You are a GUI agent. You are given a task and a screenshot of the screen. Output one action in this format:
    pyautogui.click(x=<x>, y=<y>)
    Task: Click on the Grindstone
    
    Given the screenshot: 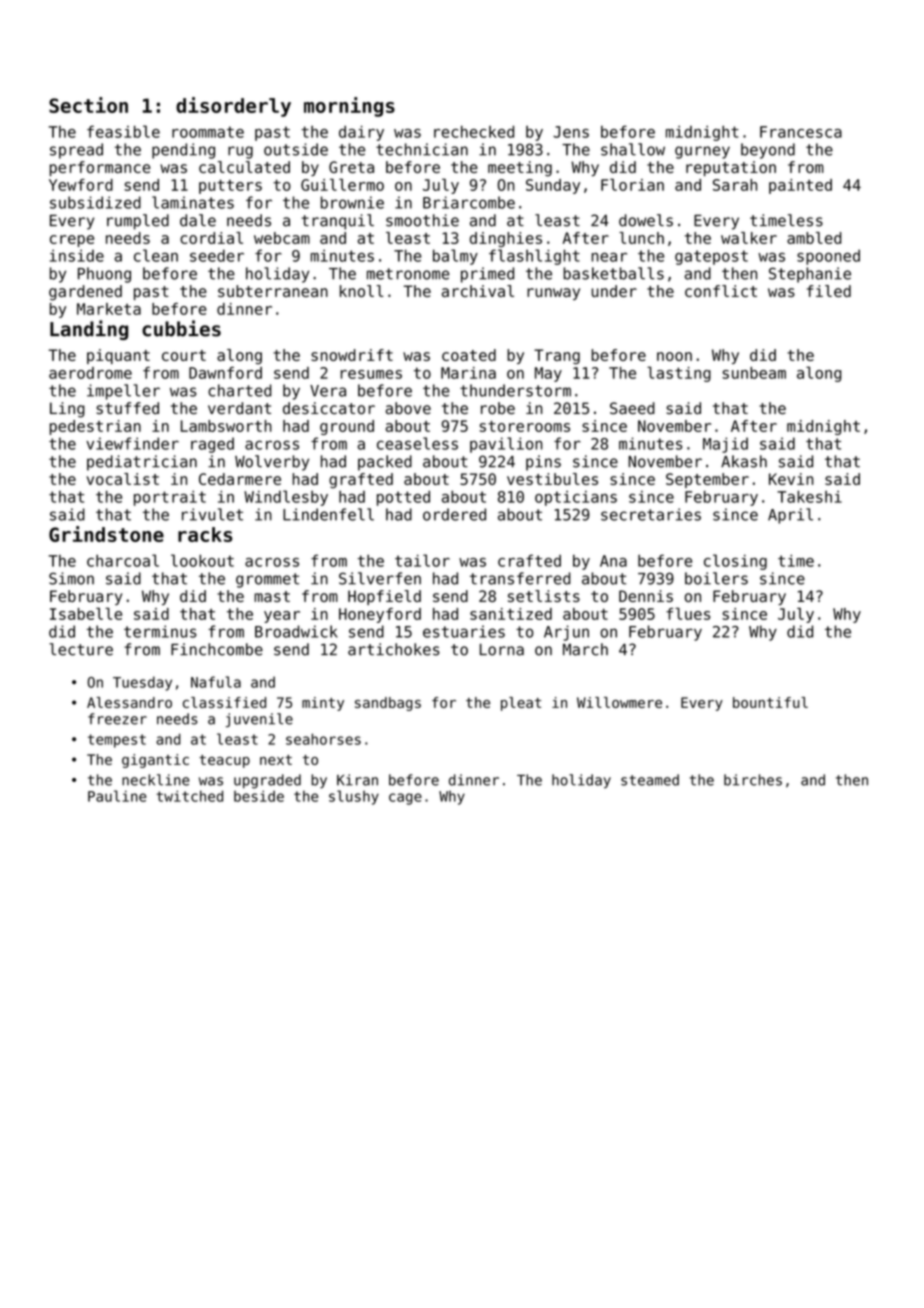 What is the action you would take?
    pyautogui.click(x=106, y=534)
